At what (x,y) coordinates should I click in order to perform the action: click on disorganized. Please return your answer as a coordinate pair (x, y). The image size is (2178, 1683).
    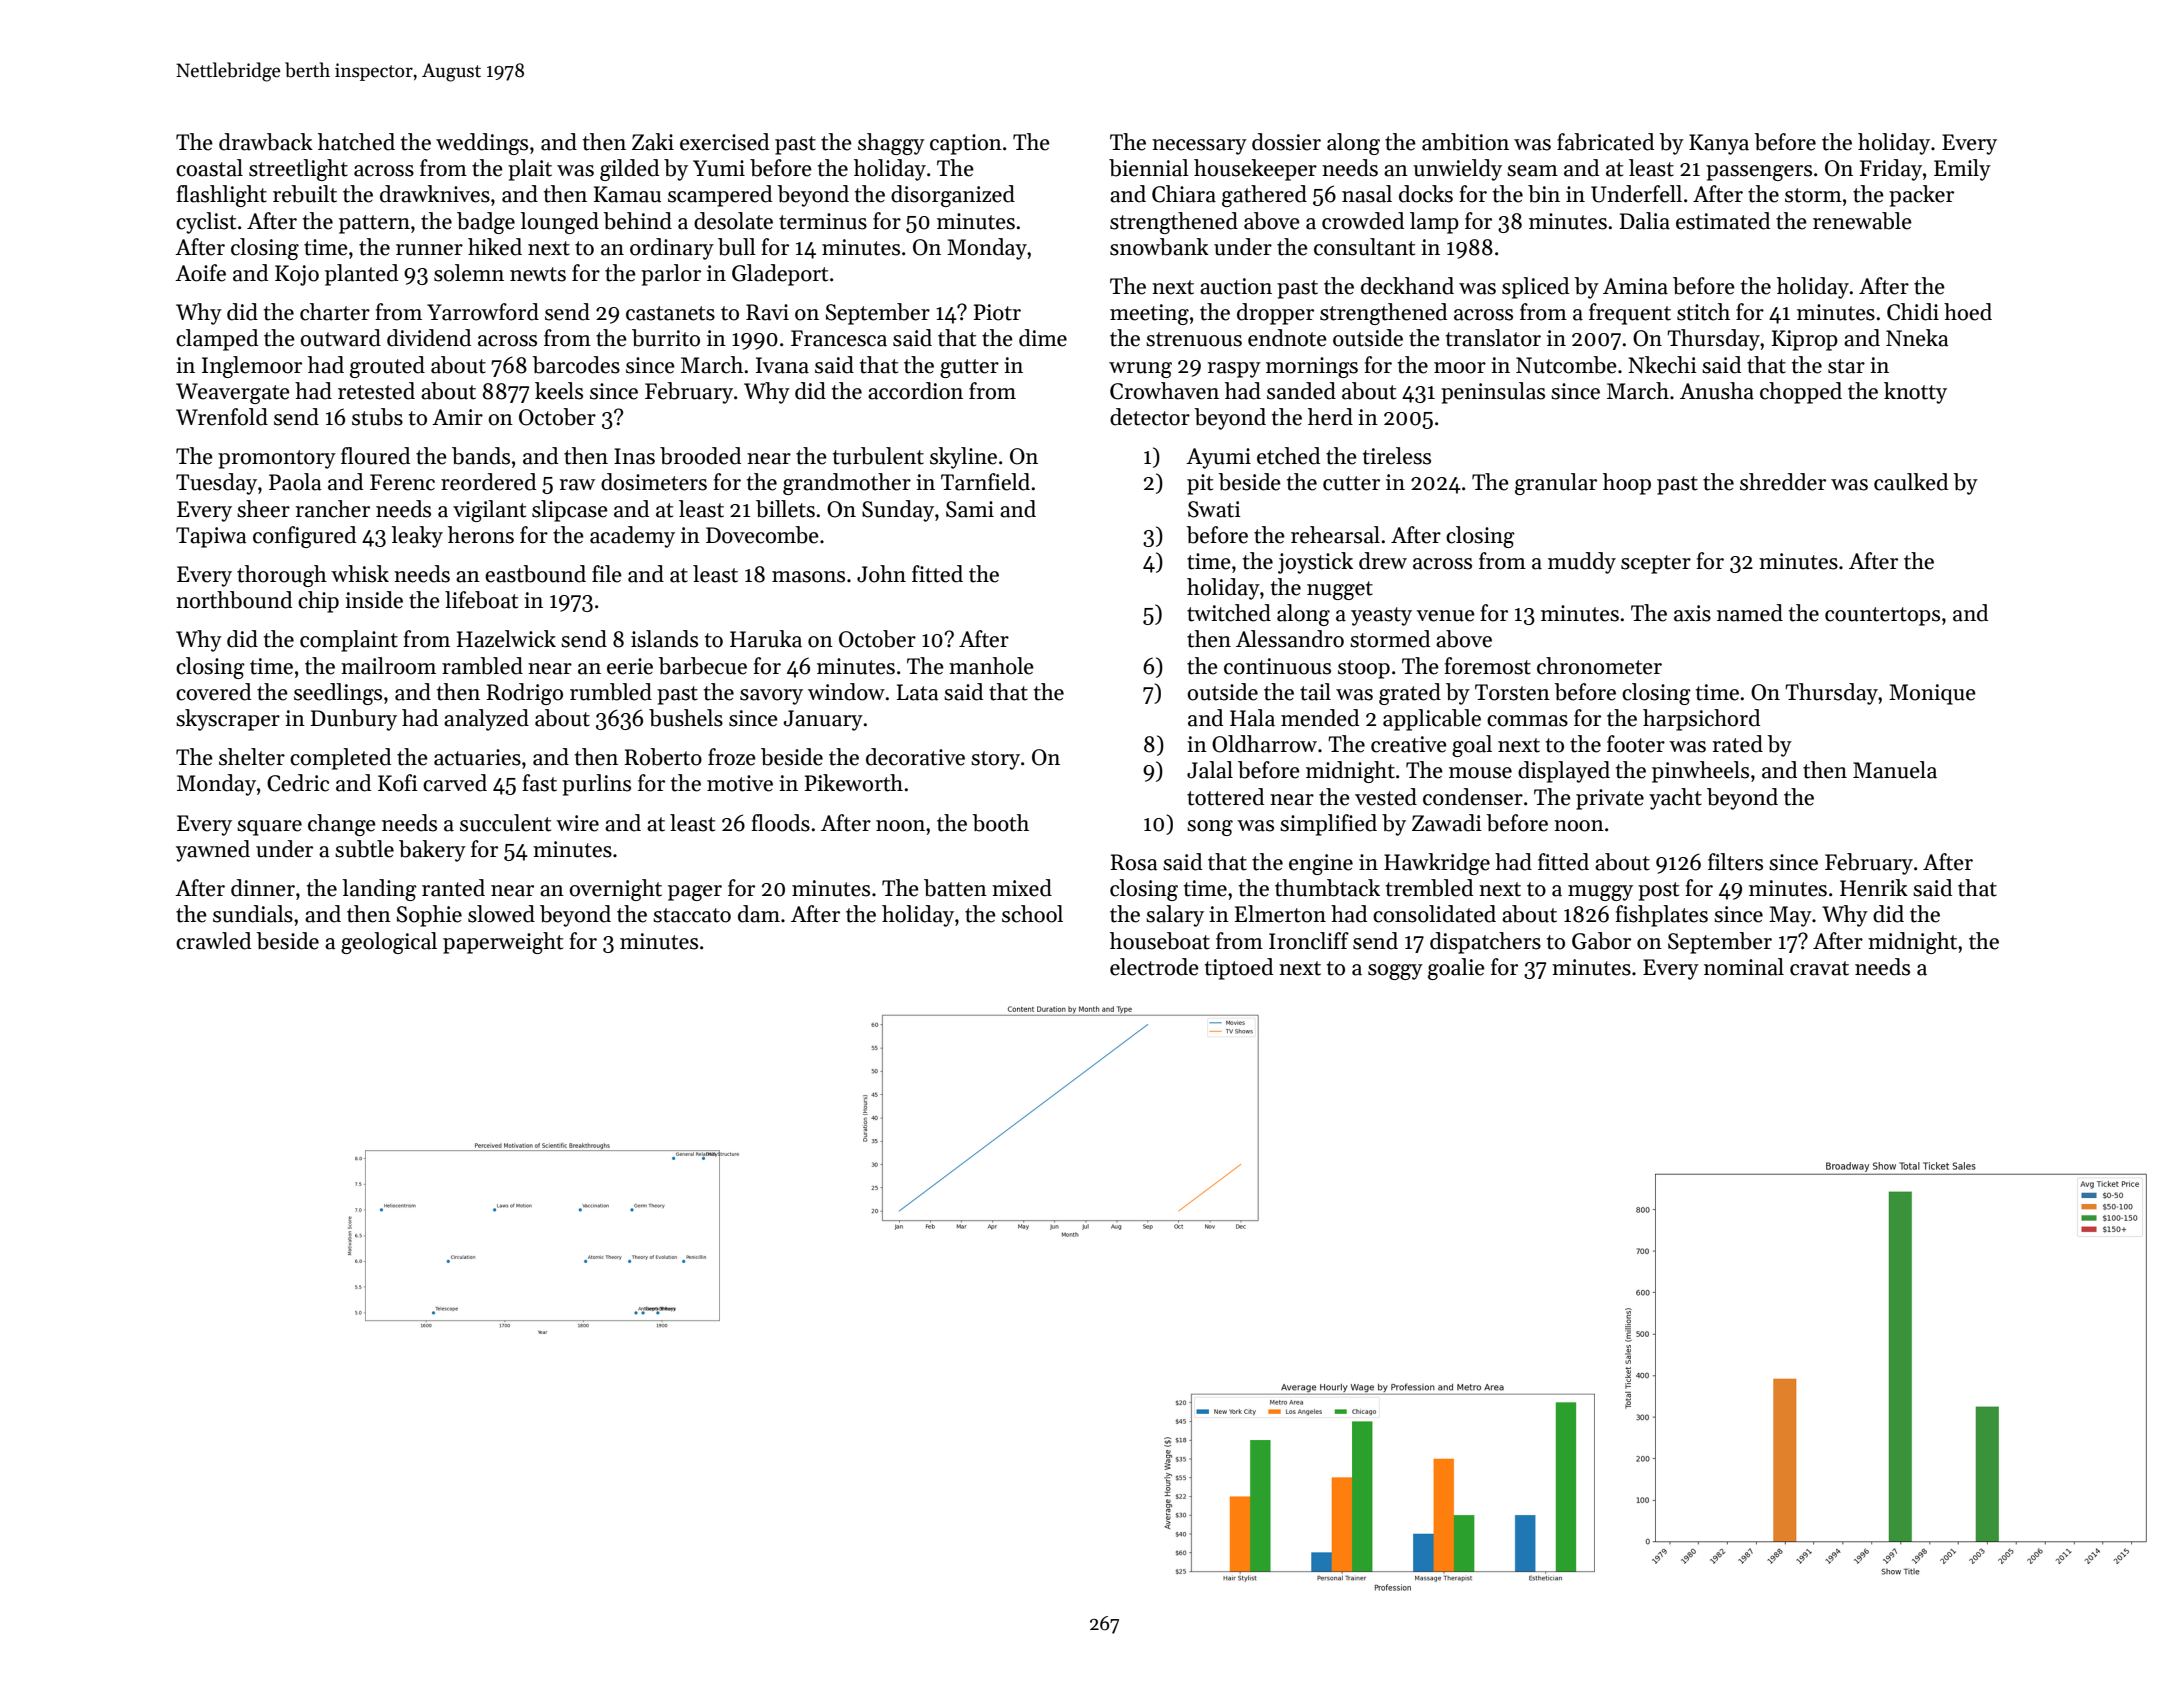
    Looking at the image, I should click on (953, 196).
